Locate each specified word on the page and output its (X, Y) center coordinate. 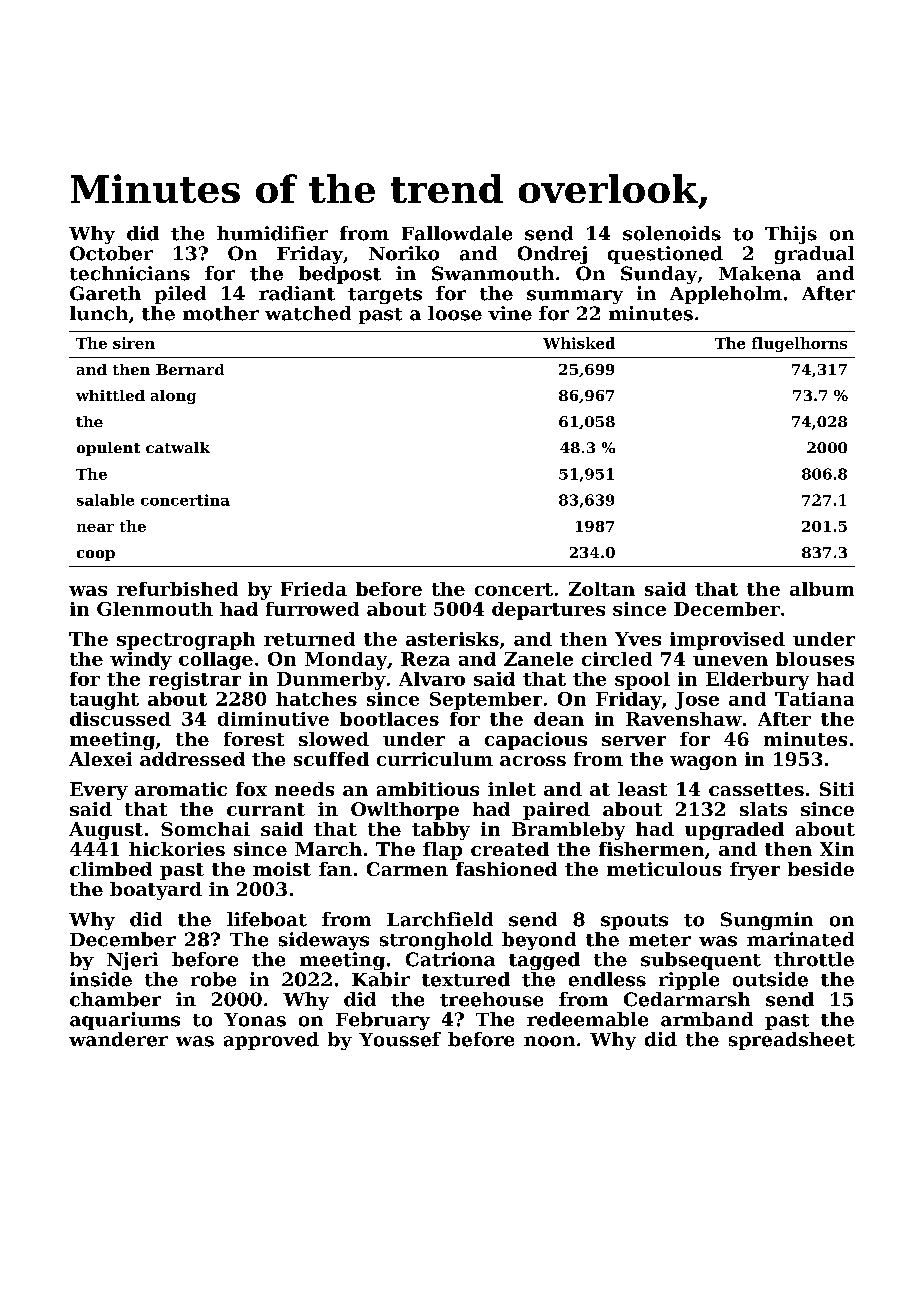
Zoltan (602, 589)
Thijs (791, 235)
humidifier (272, 233)
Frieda (314, 589)
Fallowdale (457, 233)
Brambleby (568, 831)
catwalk (178, 447)
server (634, 741)
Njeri (132, 961)
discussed (120, 719)
